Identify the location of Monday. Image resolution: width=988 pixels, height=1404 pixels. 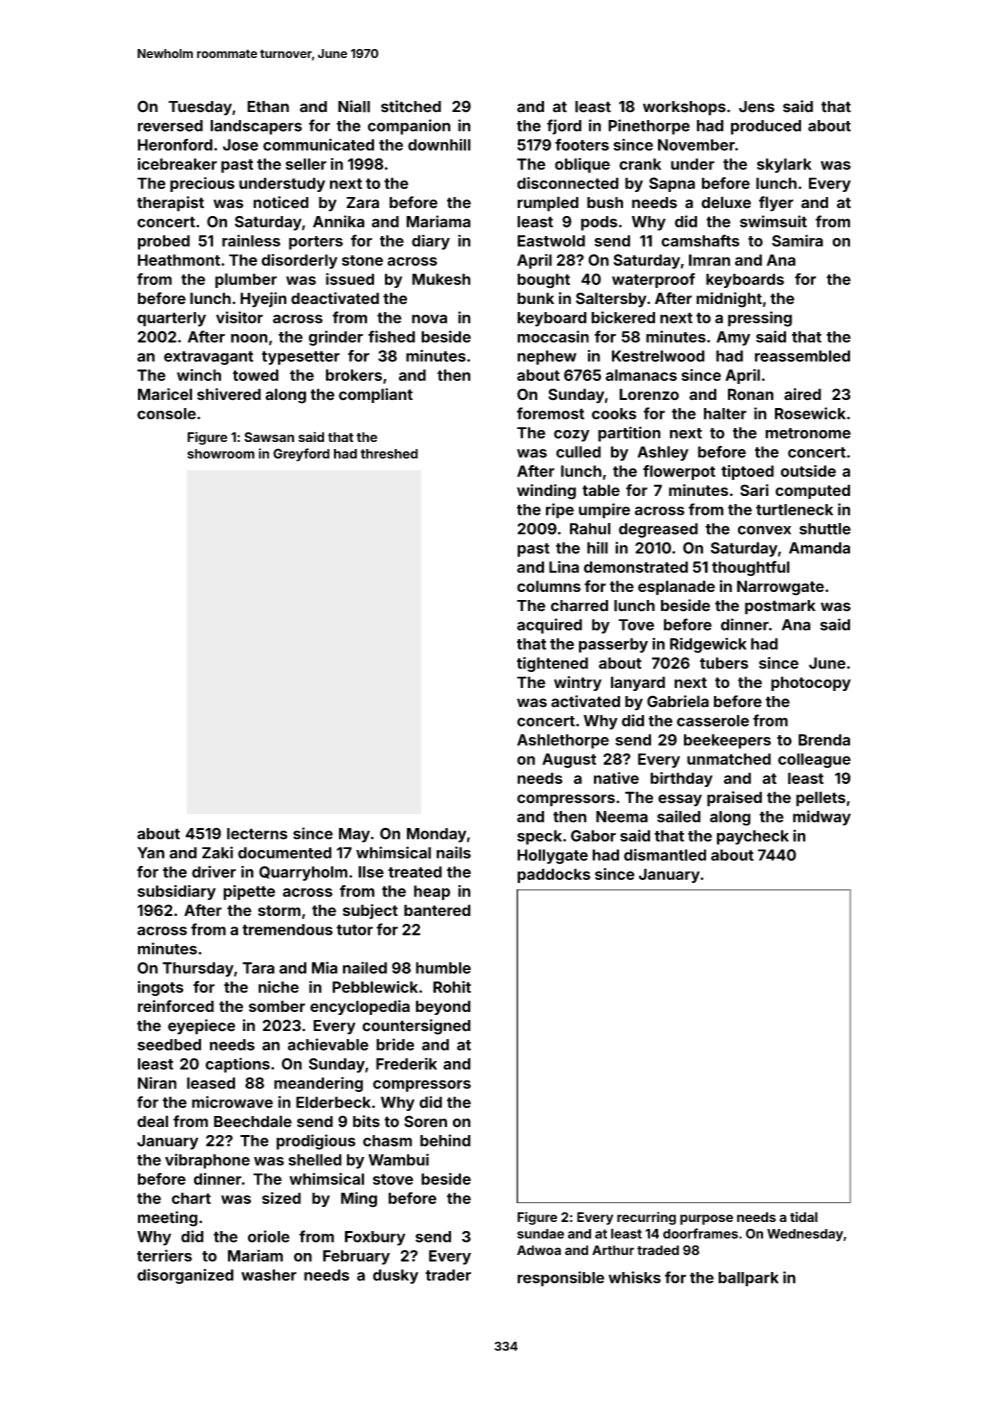
(436, 835).
